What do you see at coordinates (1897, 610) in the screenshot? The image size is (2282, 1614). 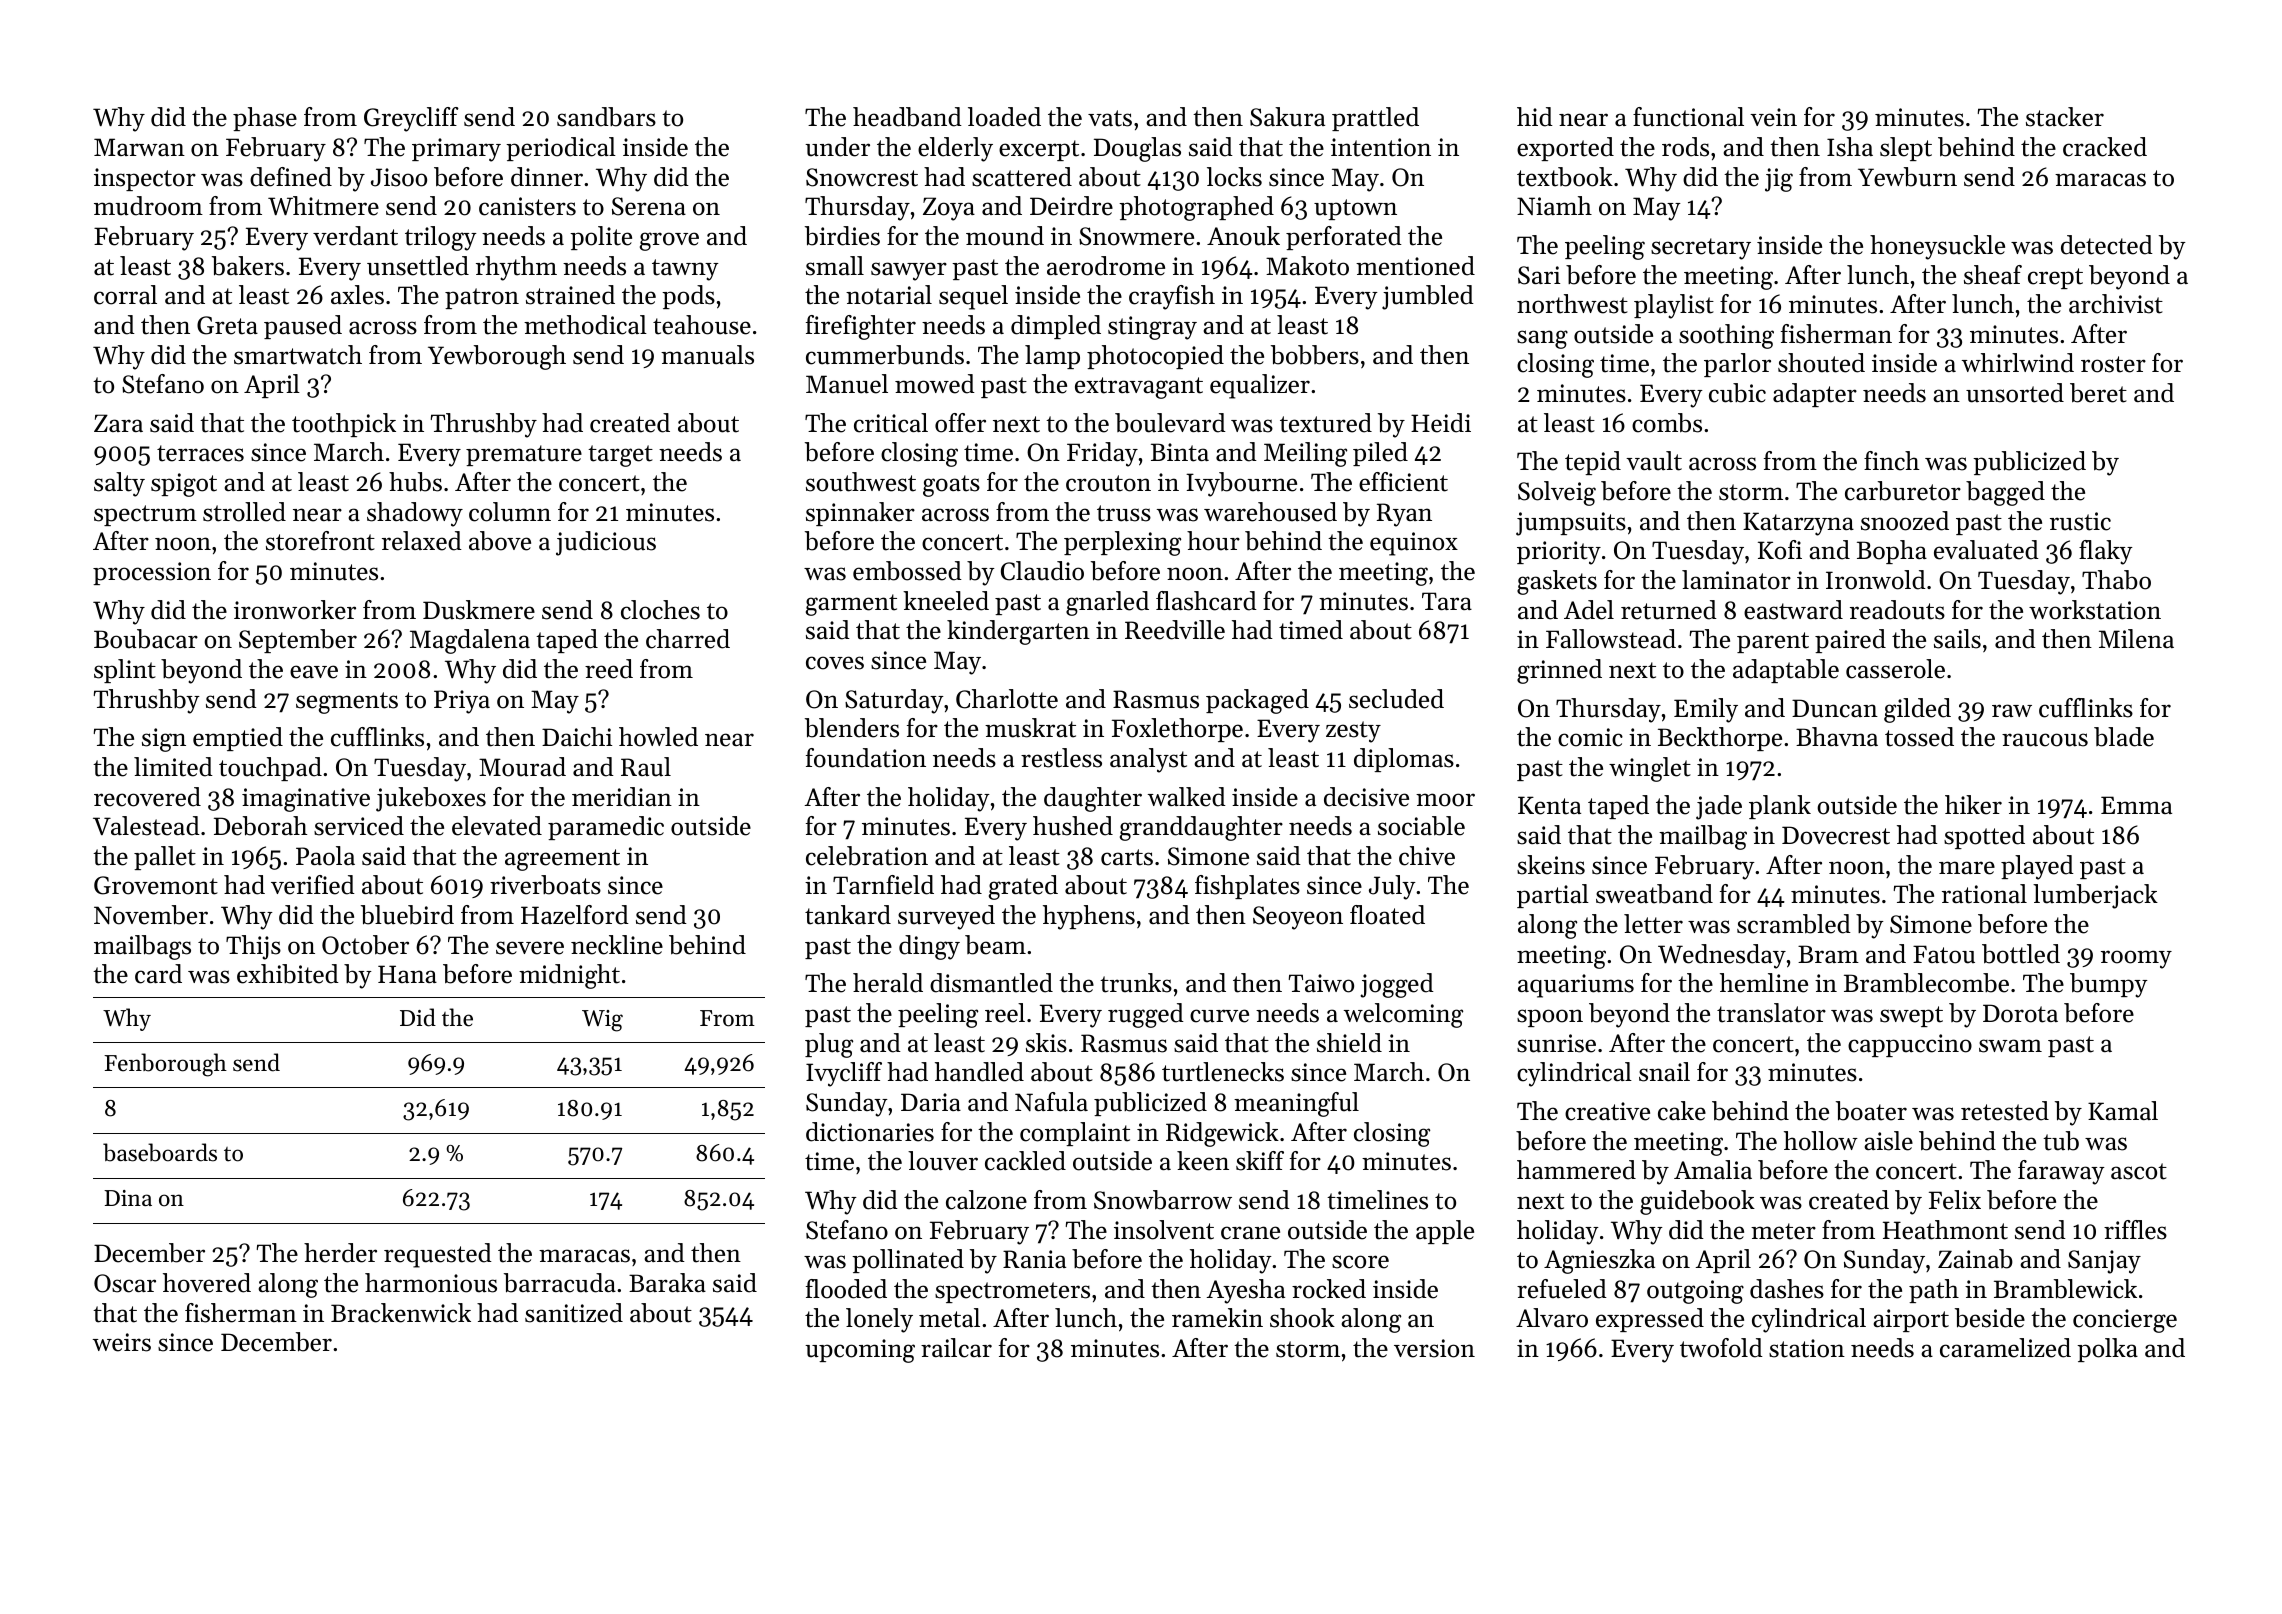 I see `readouts` at bounding box center [1897, 610].
